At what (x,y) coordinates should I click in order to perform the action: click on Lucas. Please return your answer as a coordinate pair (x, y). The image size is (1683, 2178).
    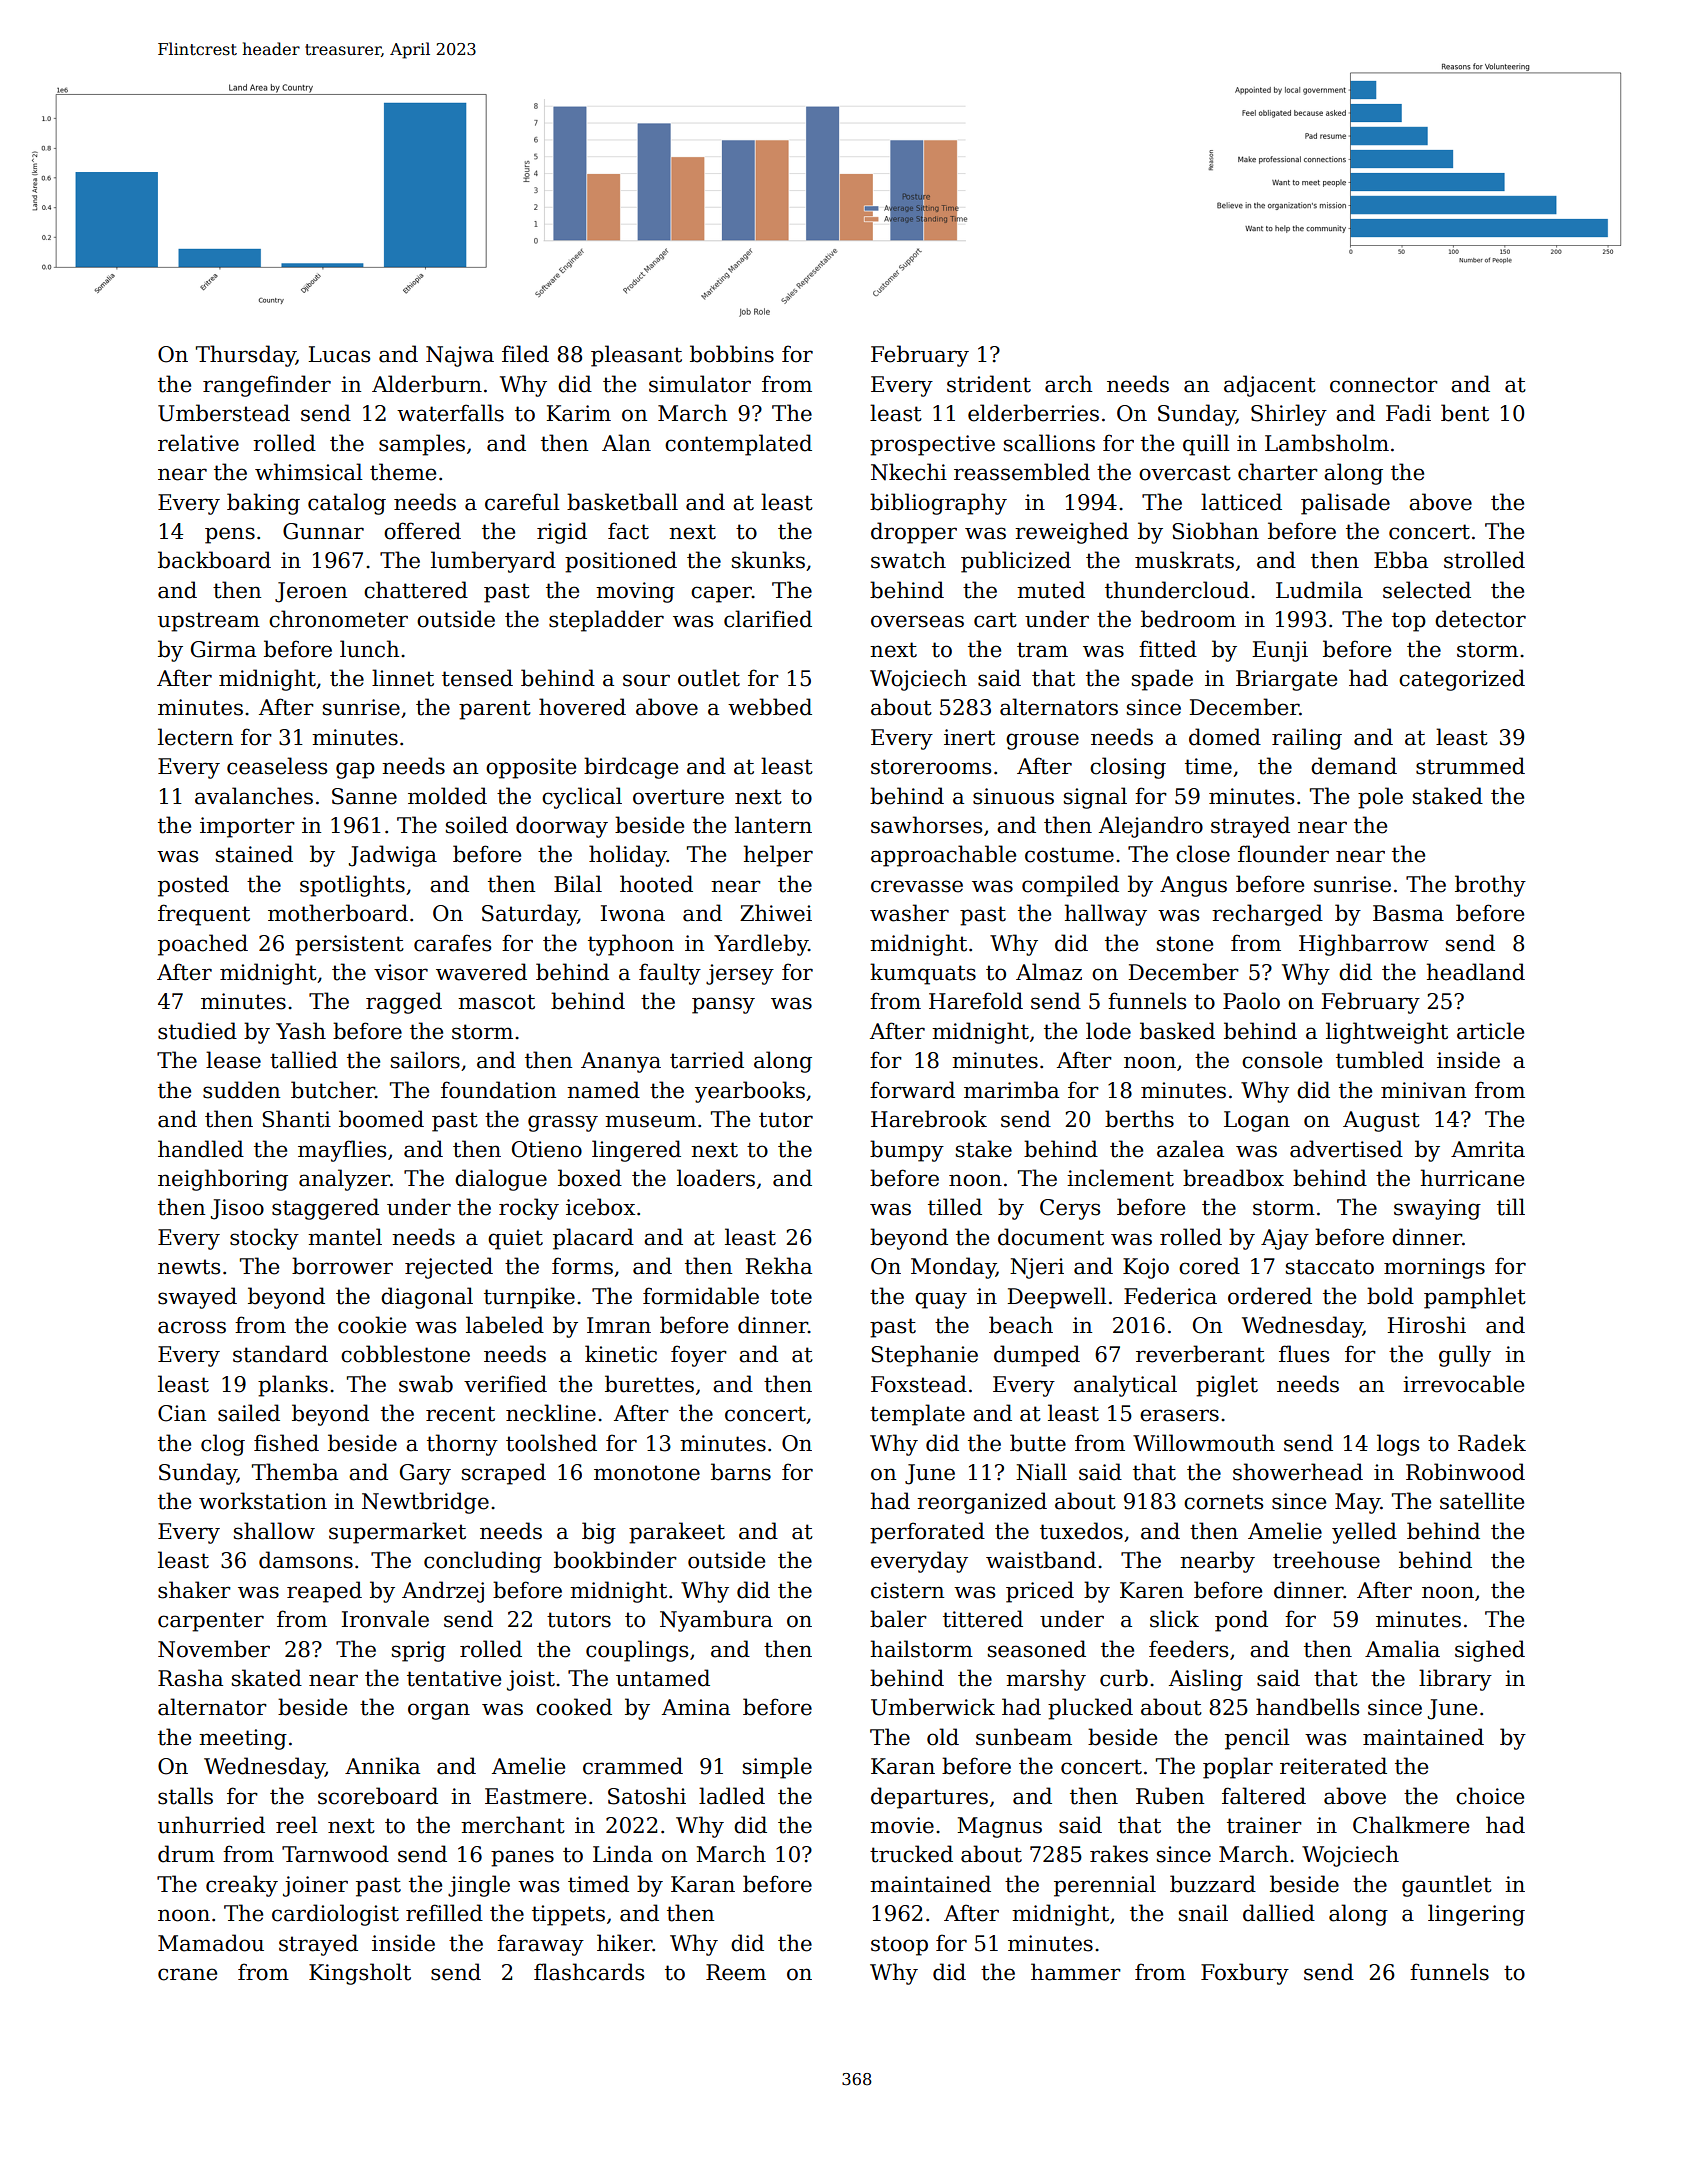
    Looking at the image, I should click on (339, 354).
